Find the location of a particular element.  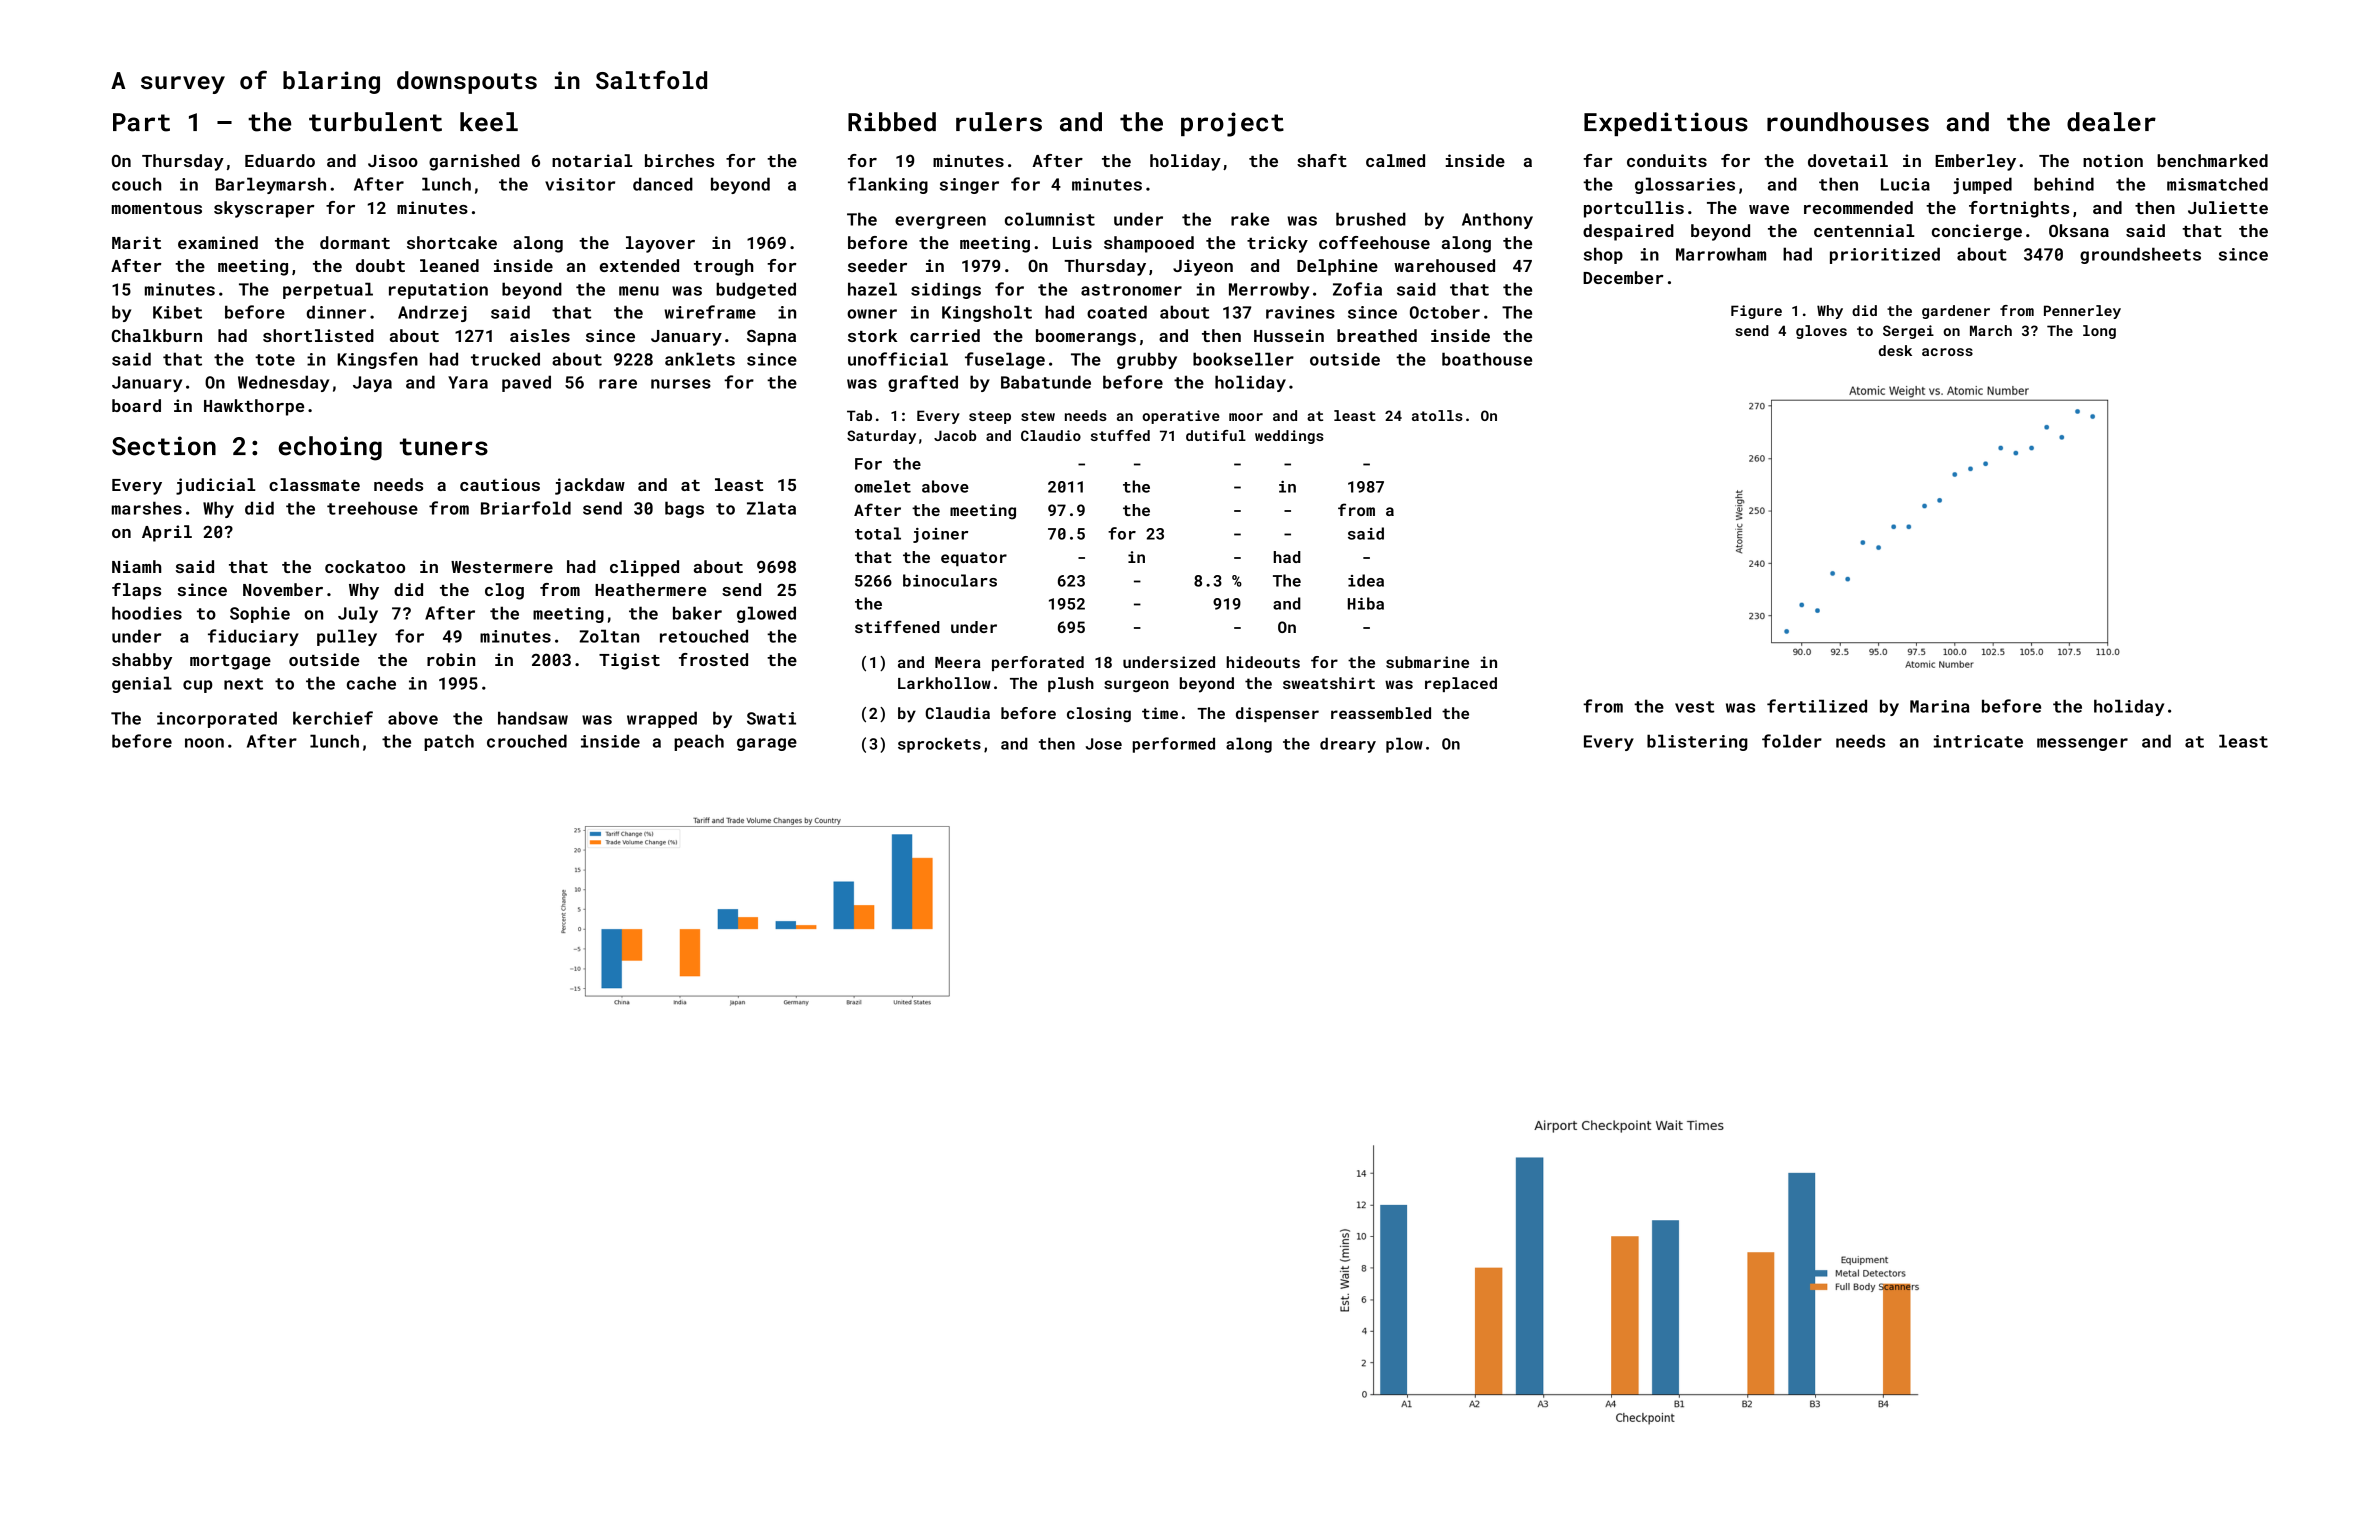

dealer is located at coordinates (2111, 122).
